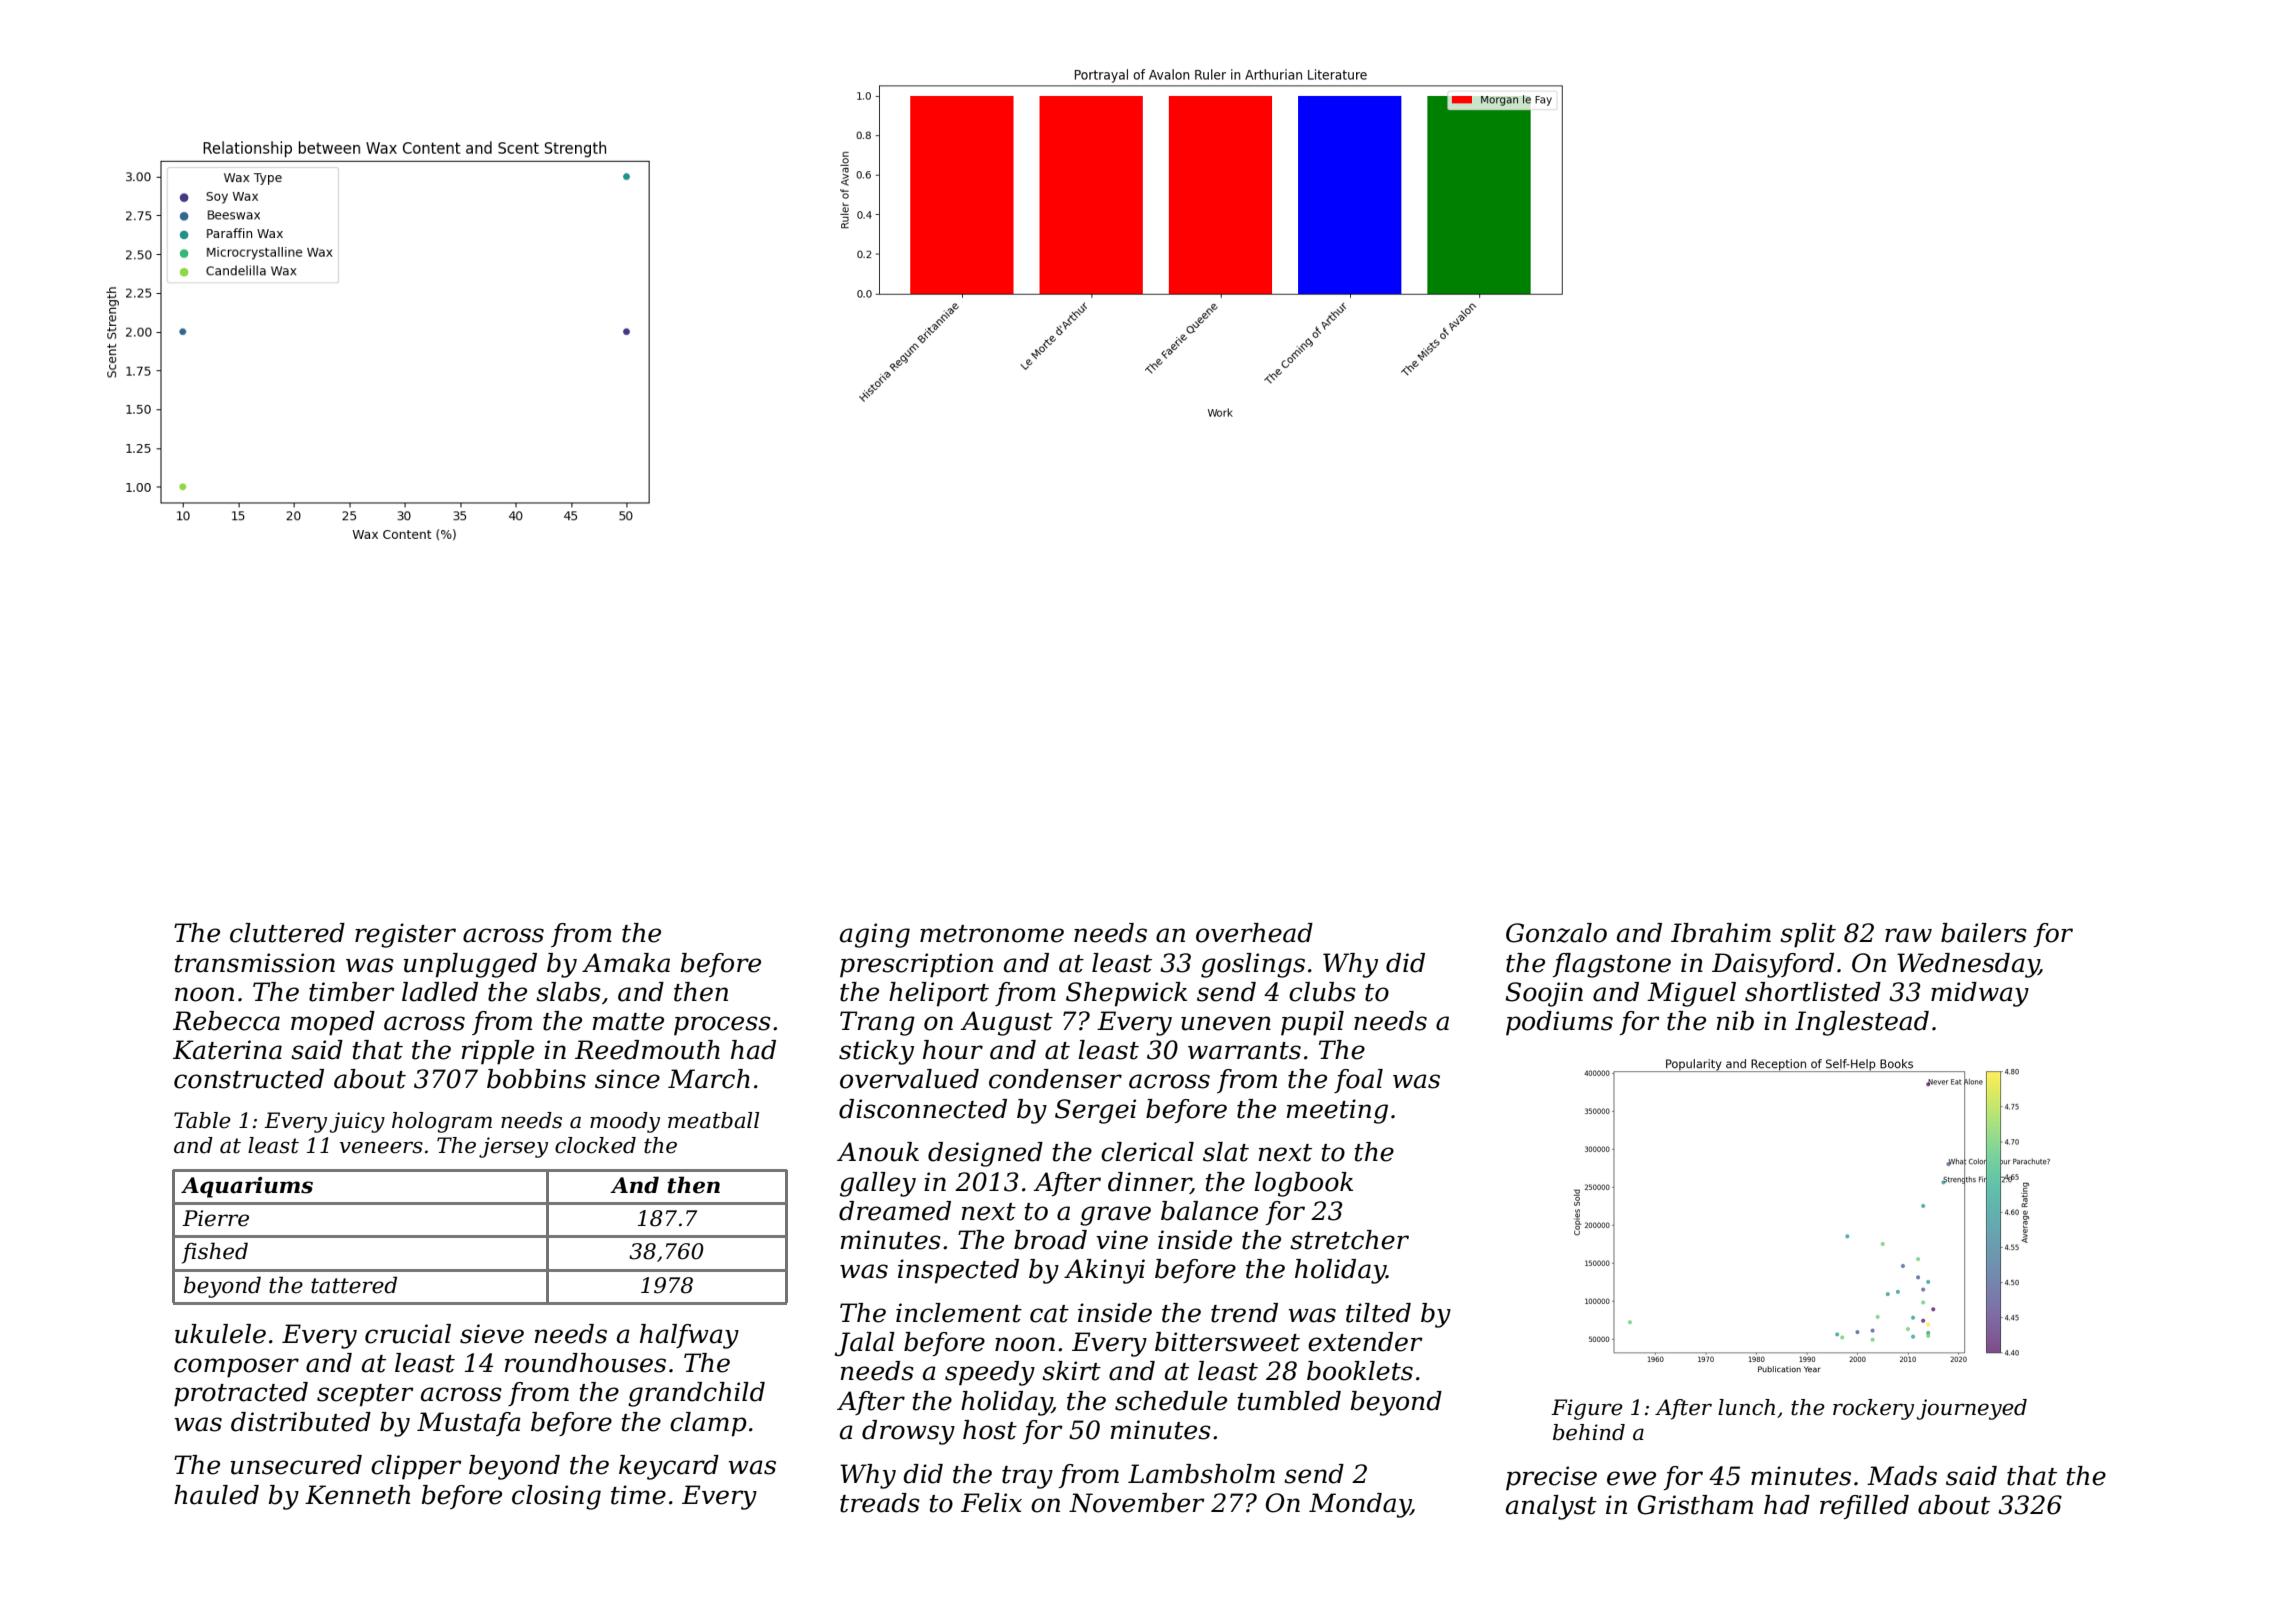  I want to click on register, so click(405, 935).
